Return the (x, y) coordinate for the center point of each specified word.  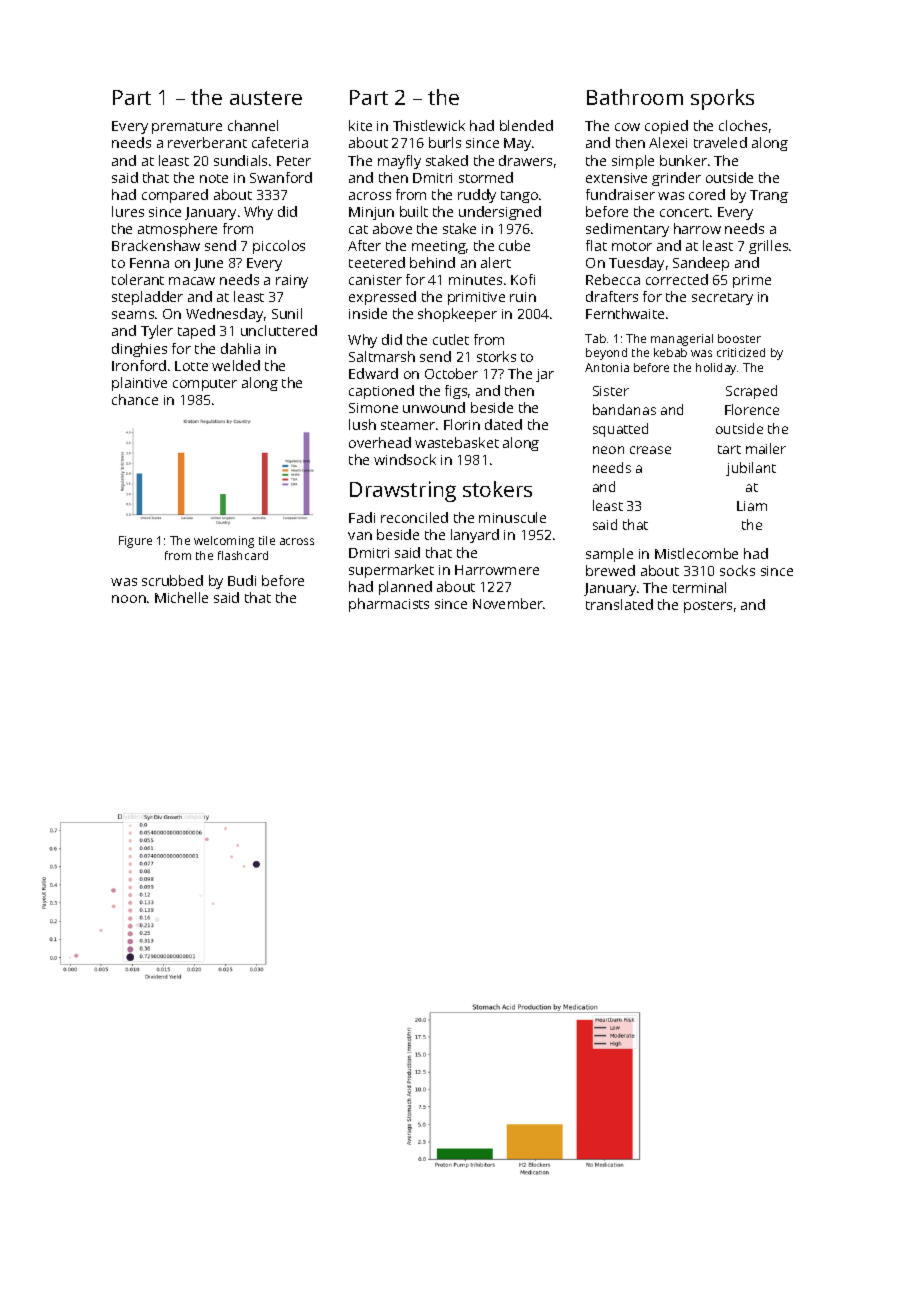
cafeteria (280, 142)
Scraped (751, 392)
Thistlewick (429, 125)
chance (135, 399)
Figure (135, 542)
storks (496, 356)
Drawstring (403, 491)
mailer (766, 448)
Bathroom (635, 97)
